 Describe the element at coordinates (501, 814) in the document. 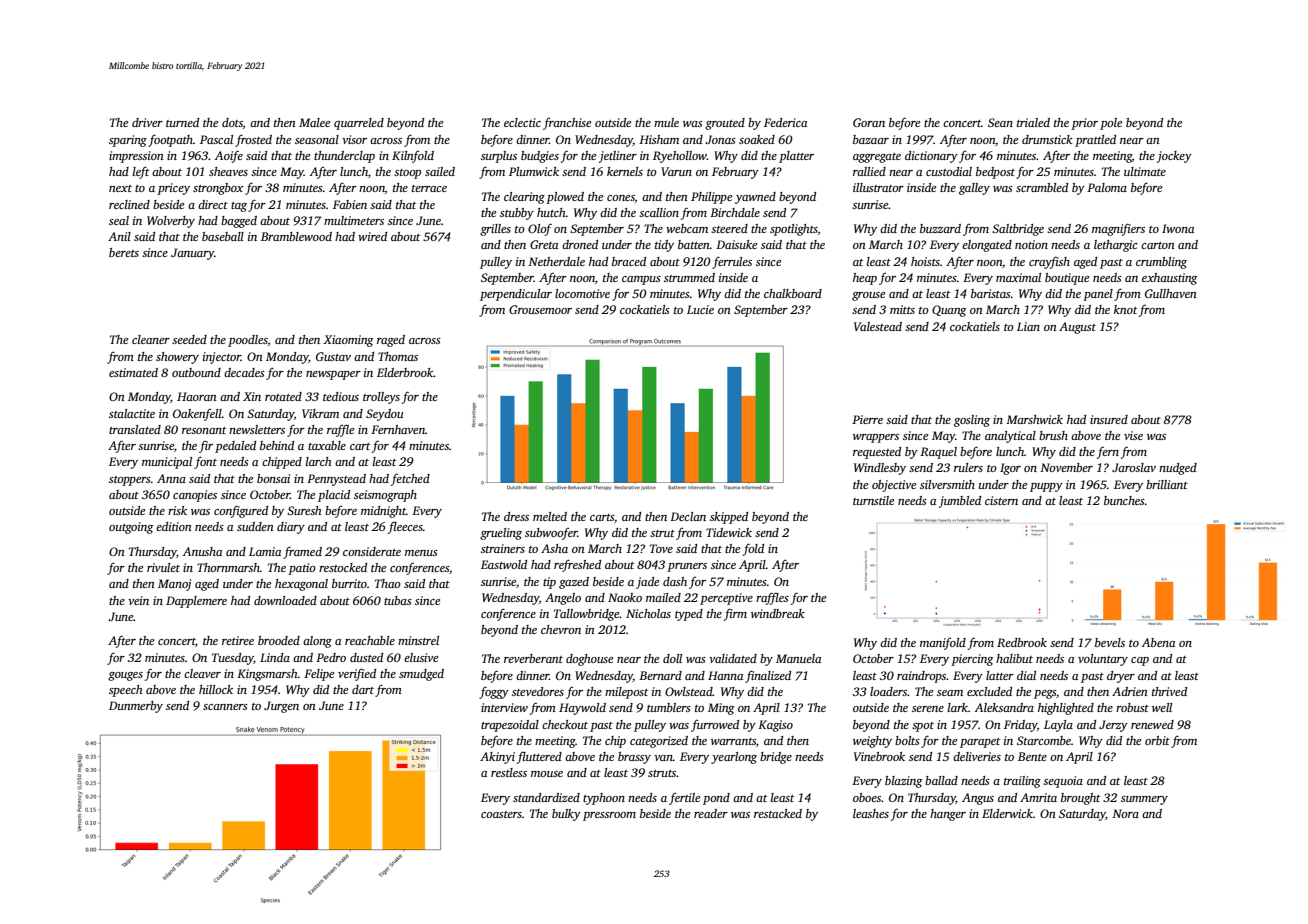

I see `coasters` at that location.
